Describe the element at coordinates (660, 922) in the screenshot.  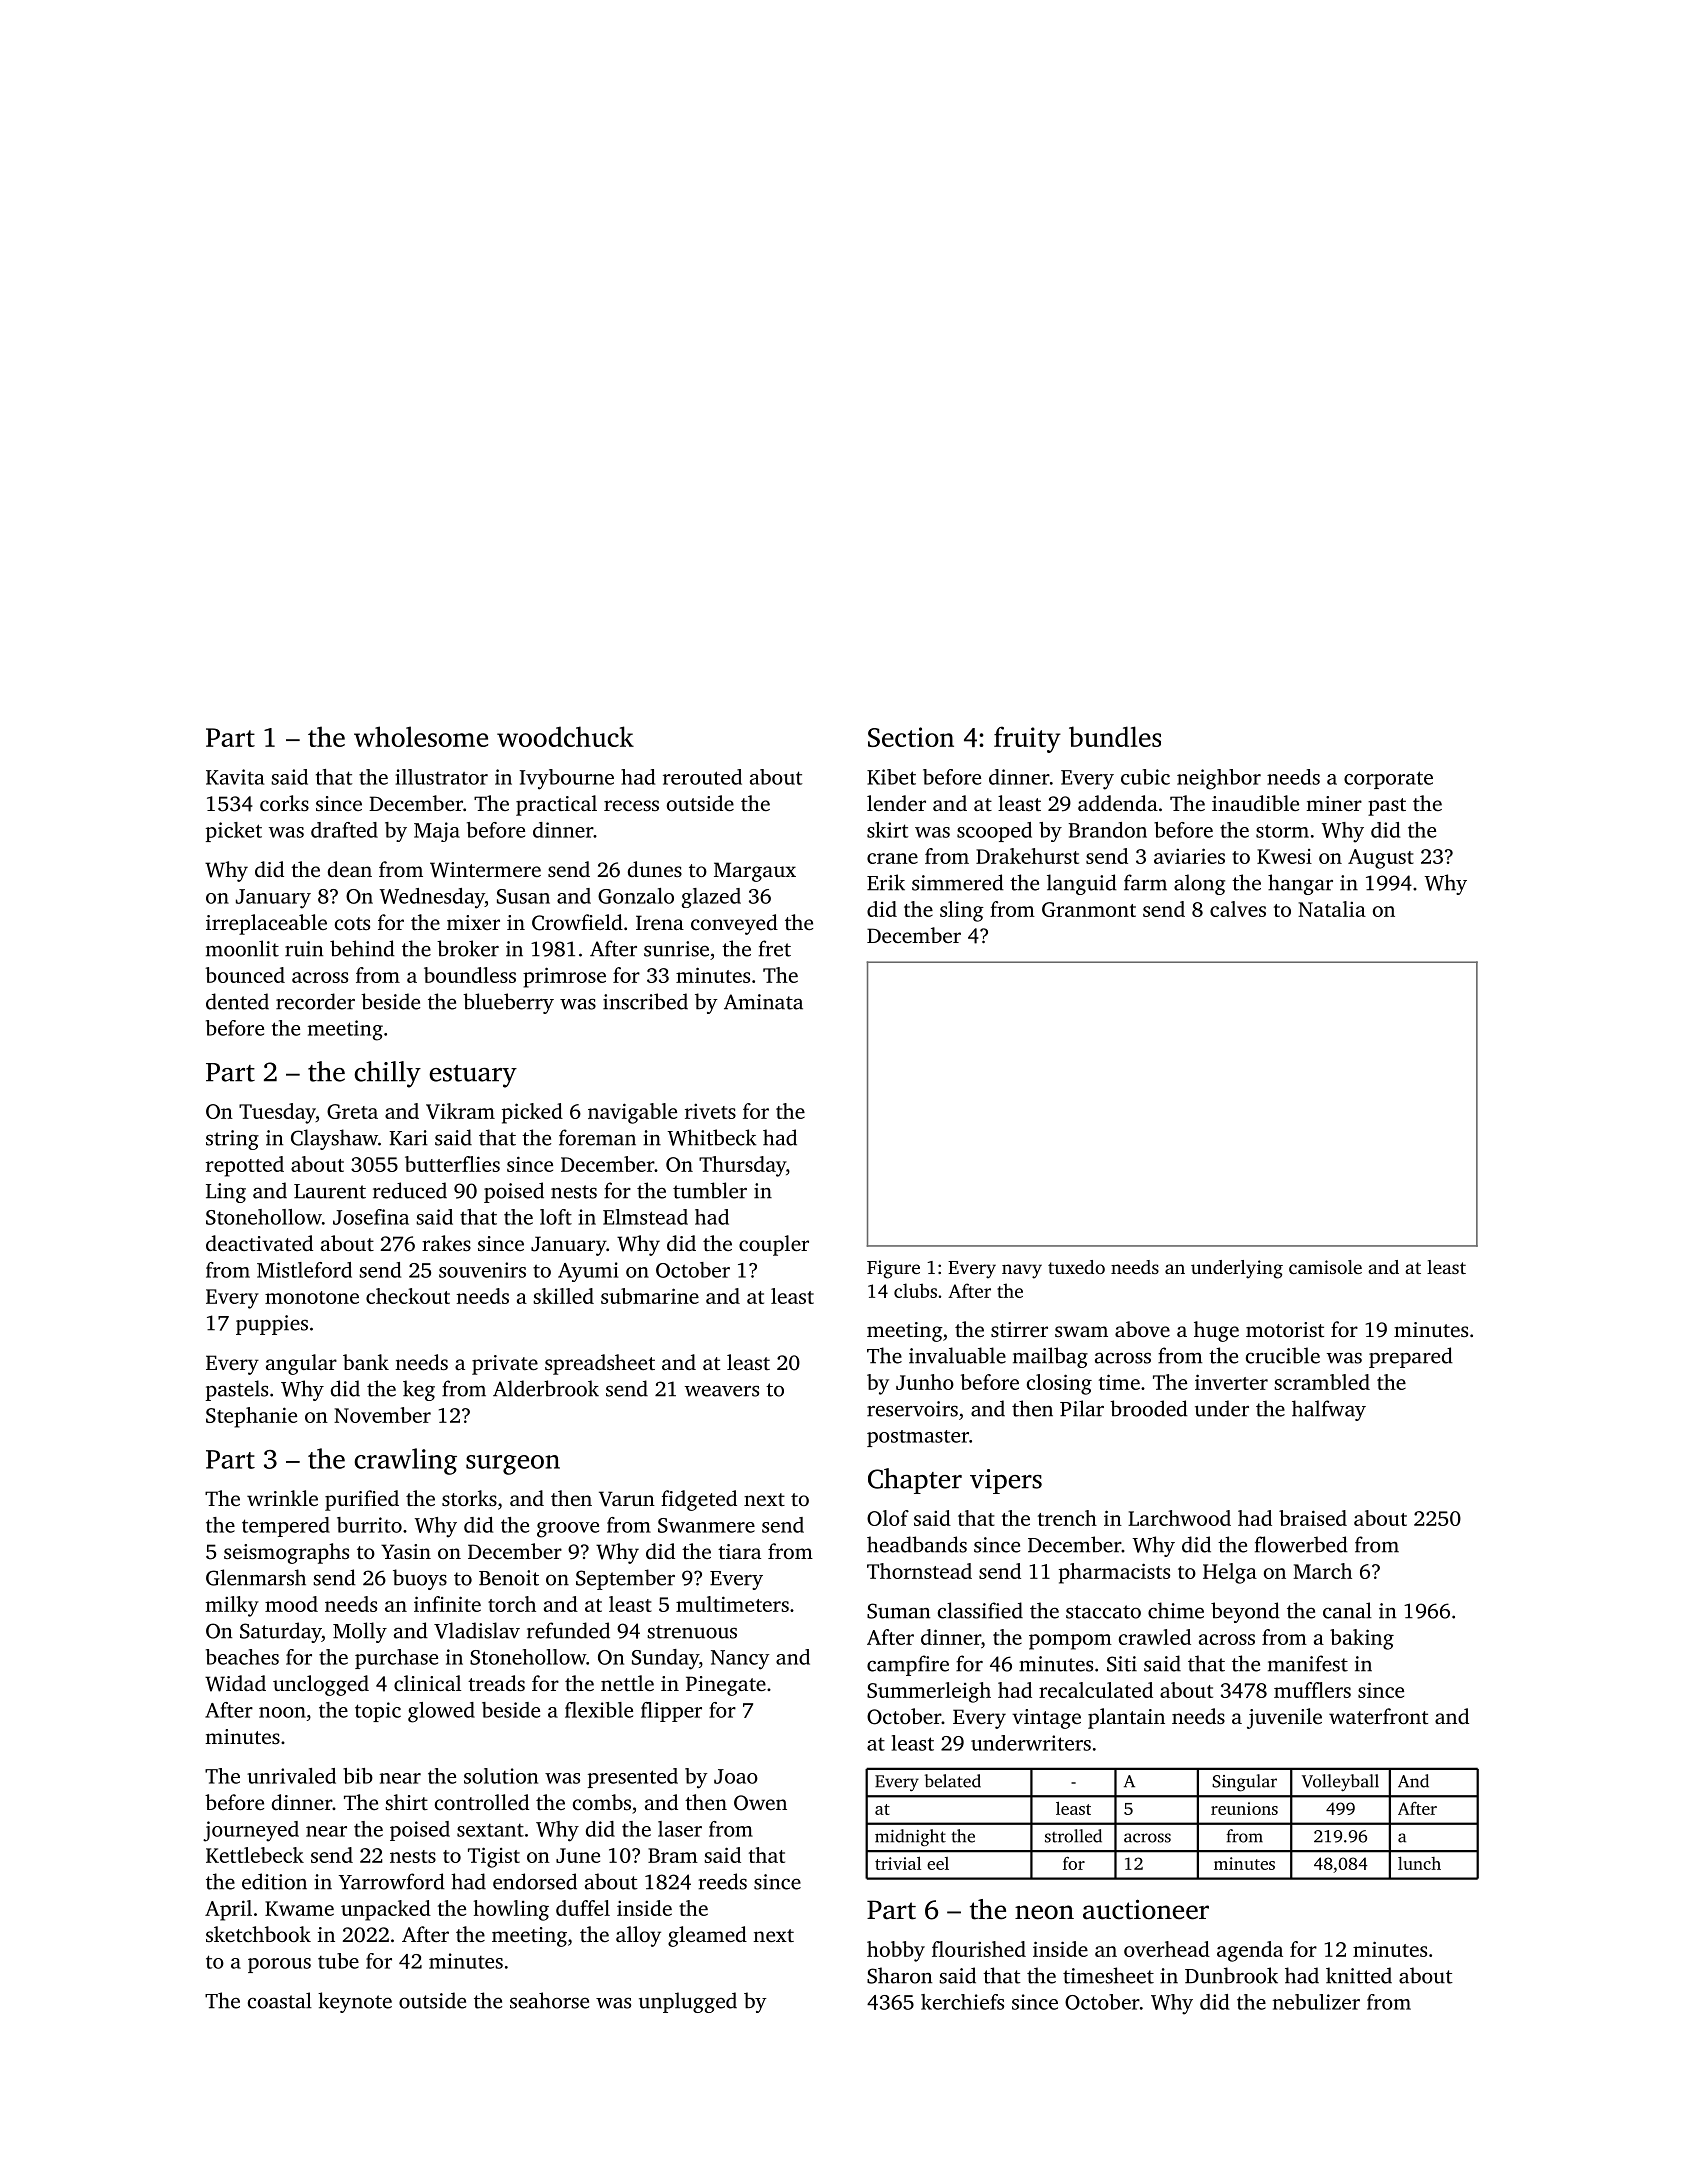
I see `Irena` at that location.
